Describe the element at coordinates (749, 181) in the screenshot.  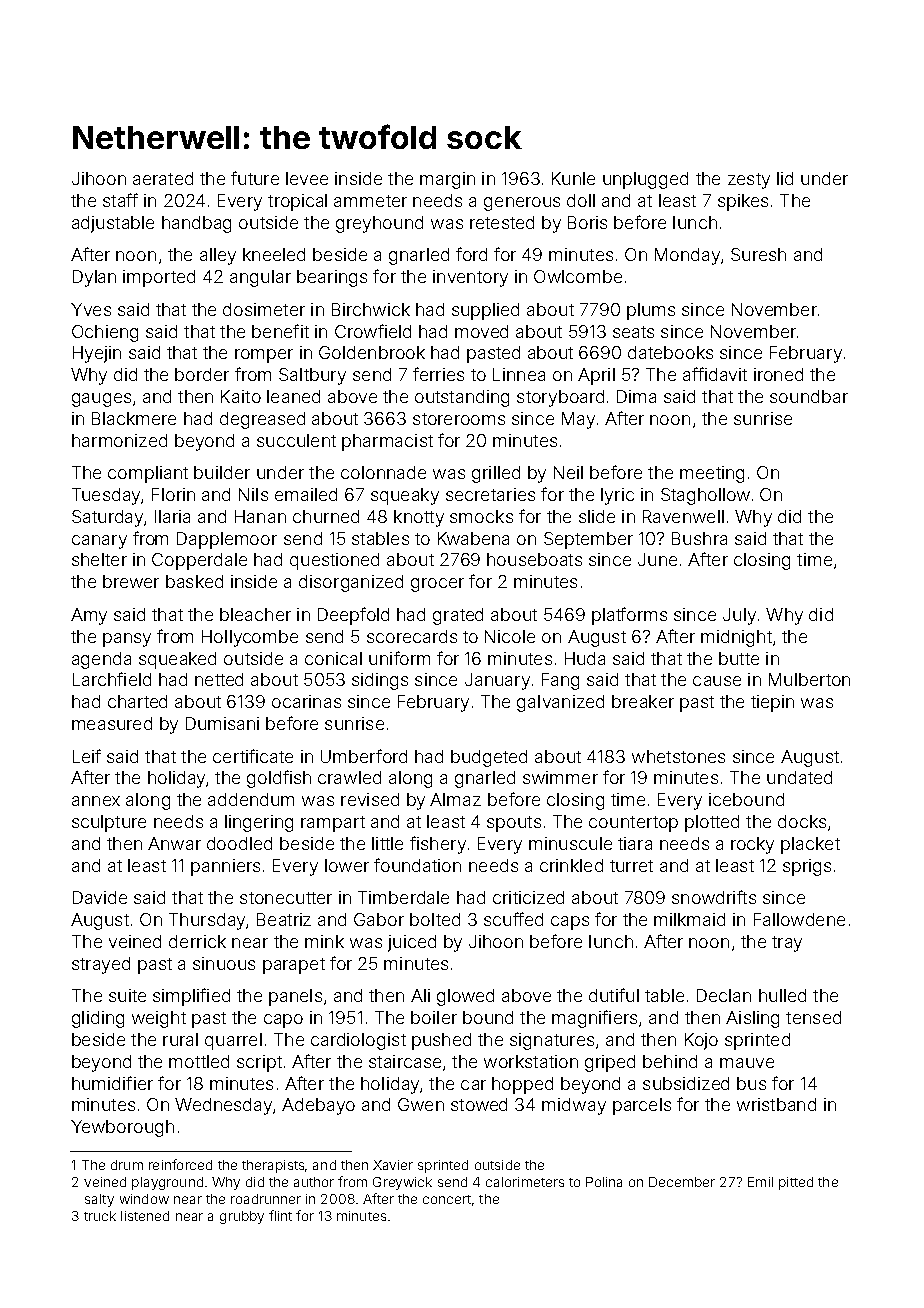
I see `zesty` at that location.
